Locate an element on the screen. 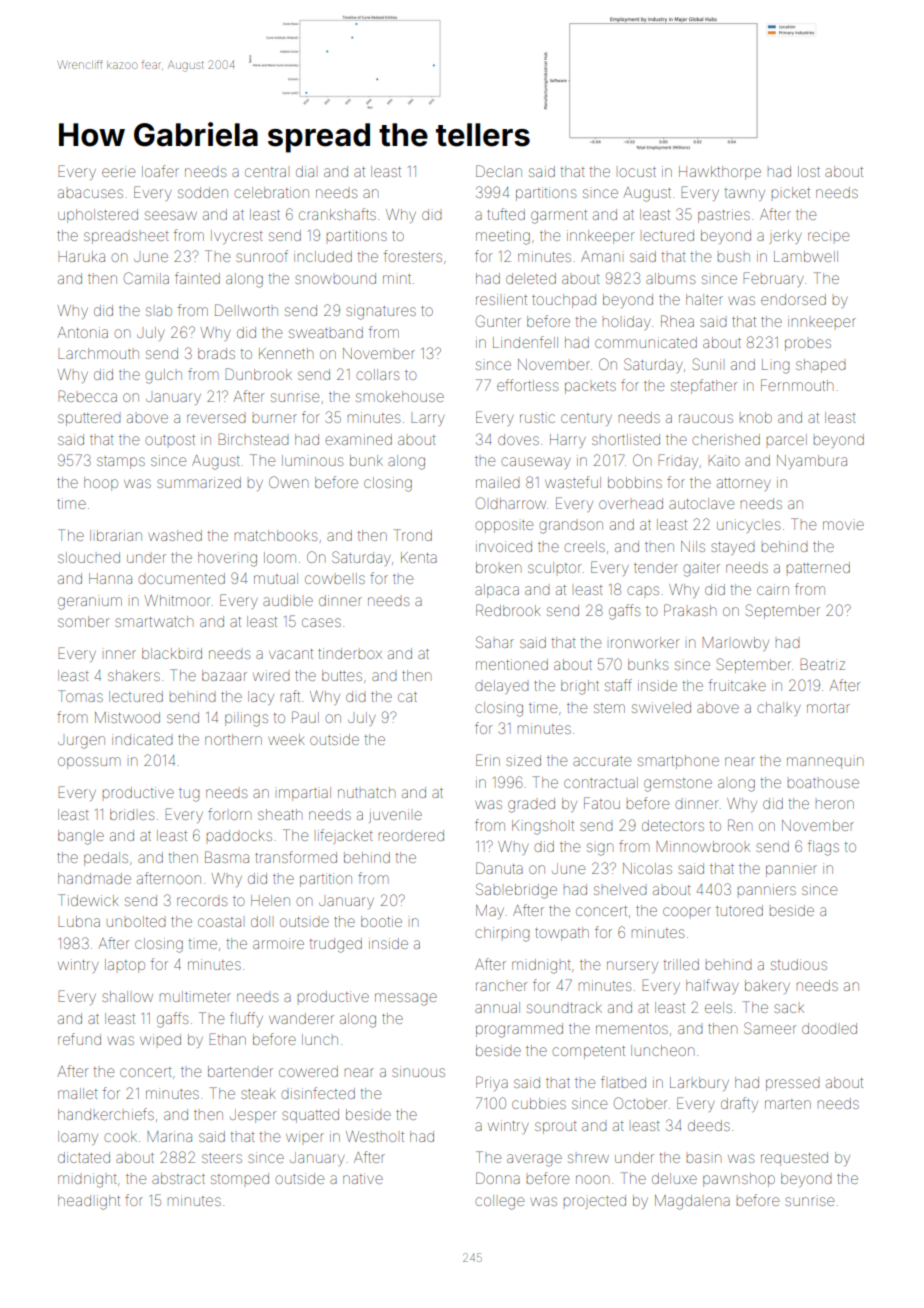 The image size is (924, 1308). matchbooks is located at coordinates (276, 535).
